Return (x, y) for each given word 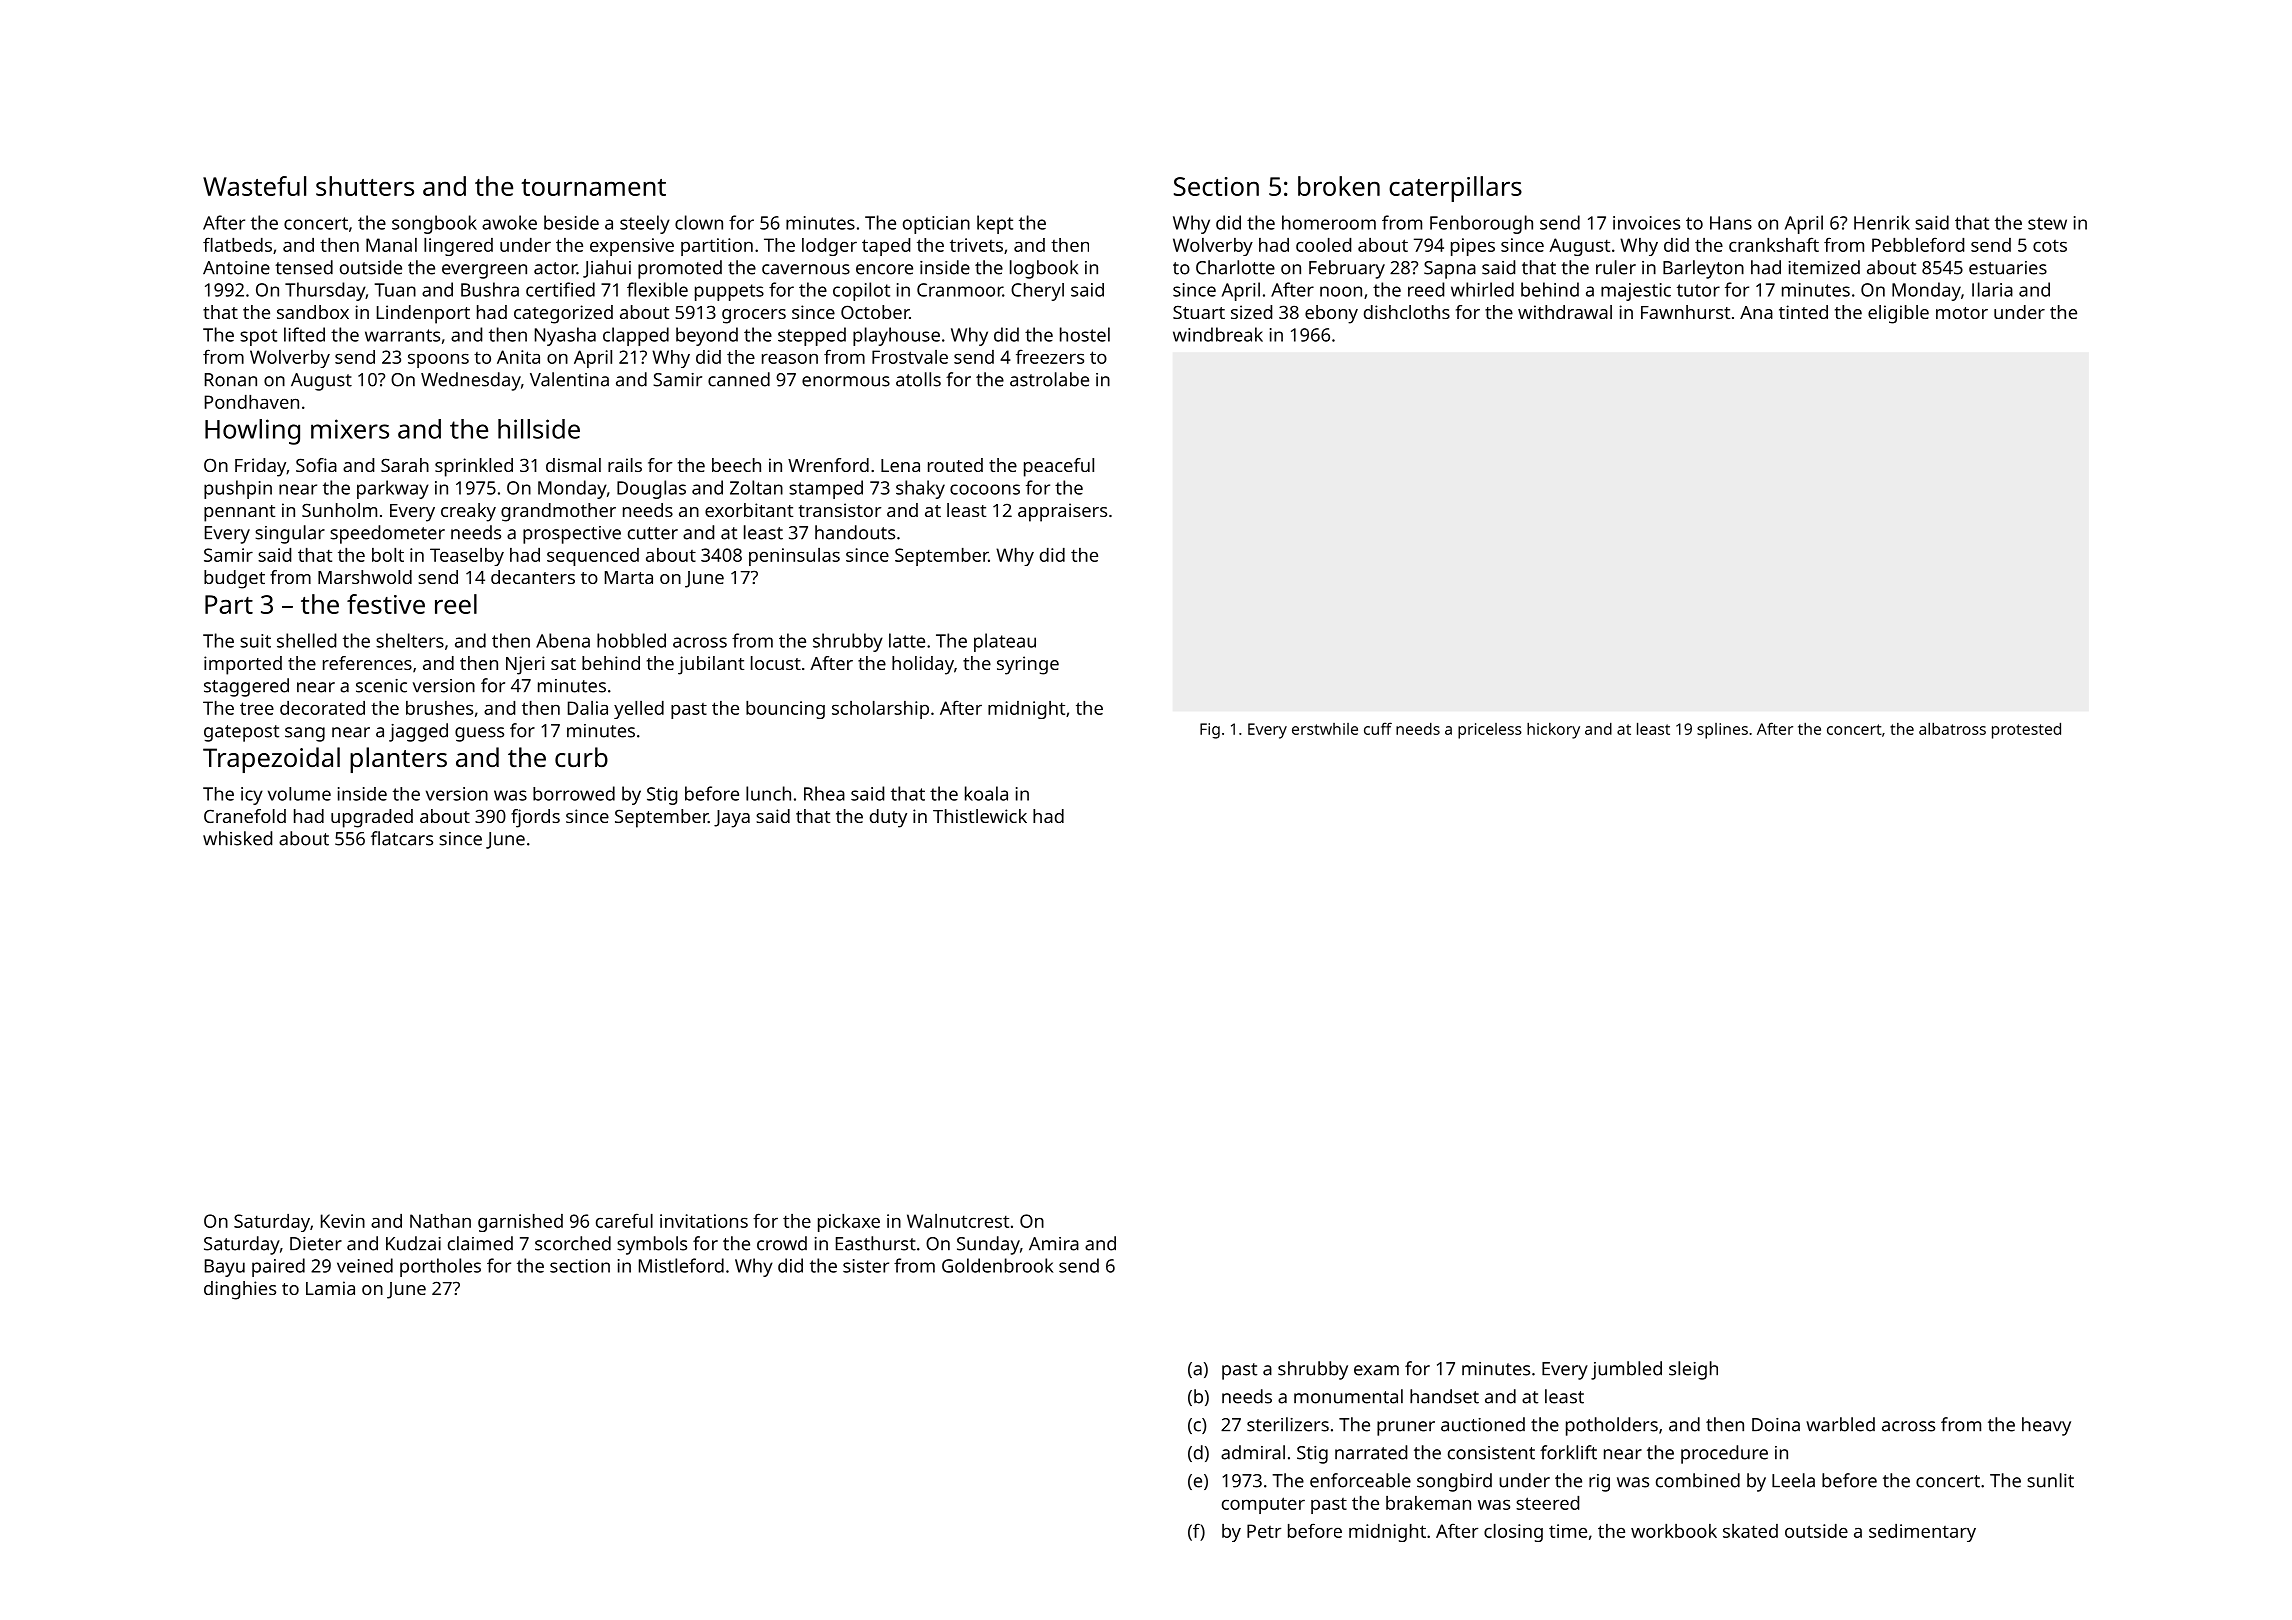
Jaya (732, 819)
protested (2026, 730)
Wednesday (471, 381)
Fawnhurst (1685, 312)
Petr (1264, 1531)
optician (936, 225)
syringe (1028, 665)
